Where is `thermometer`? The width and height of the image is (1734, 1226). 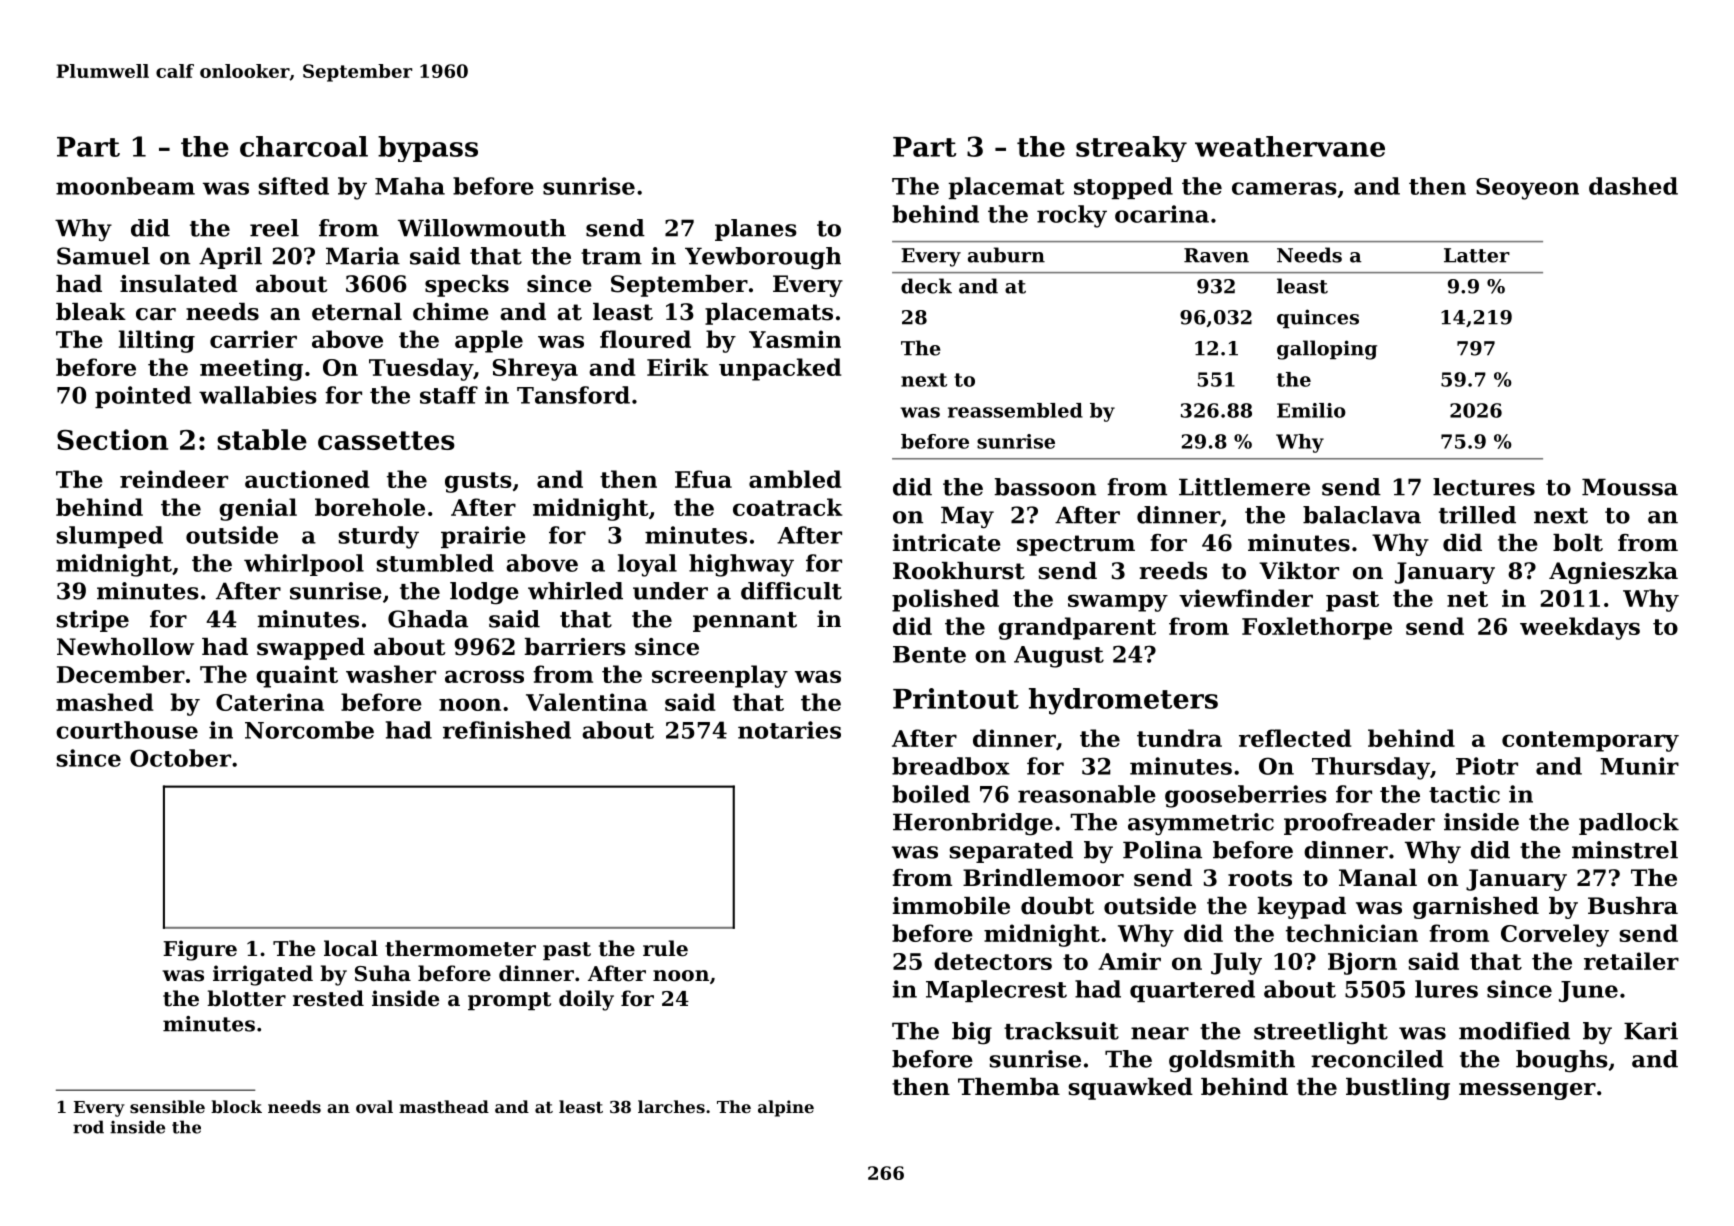 thermometer is located at coordinates (460, 948).
